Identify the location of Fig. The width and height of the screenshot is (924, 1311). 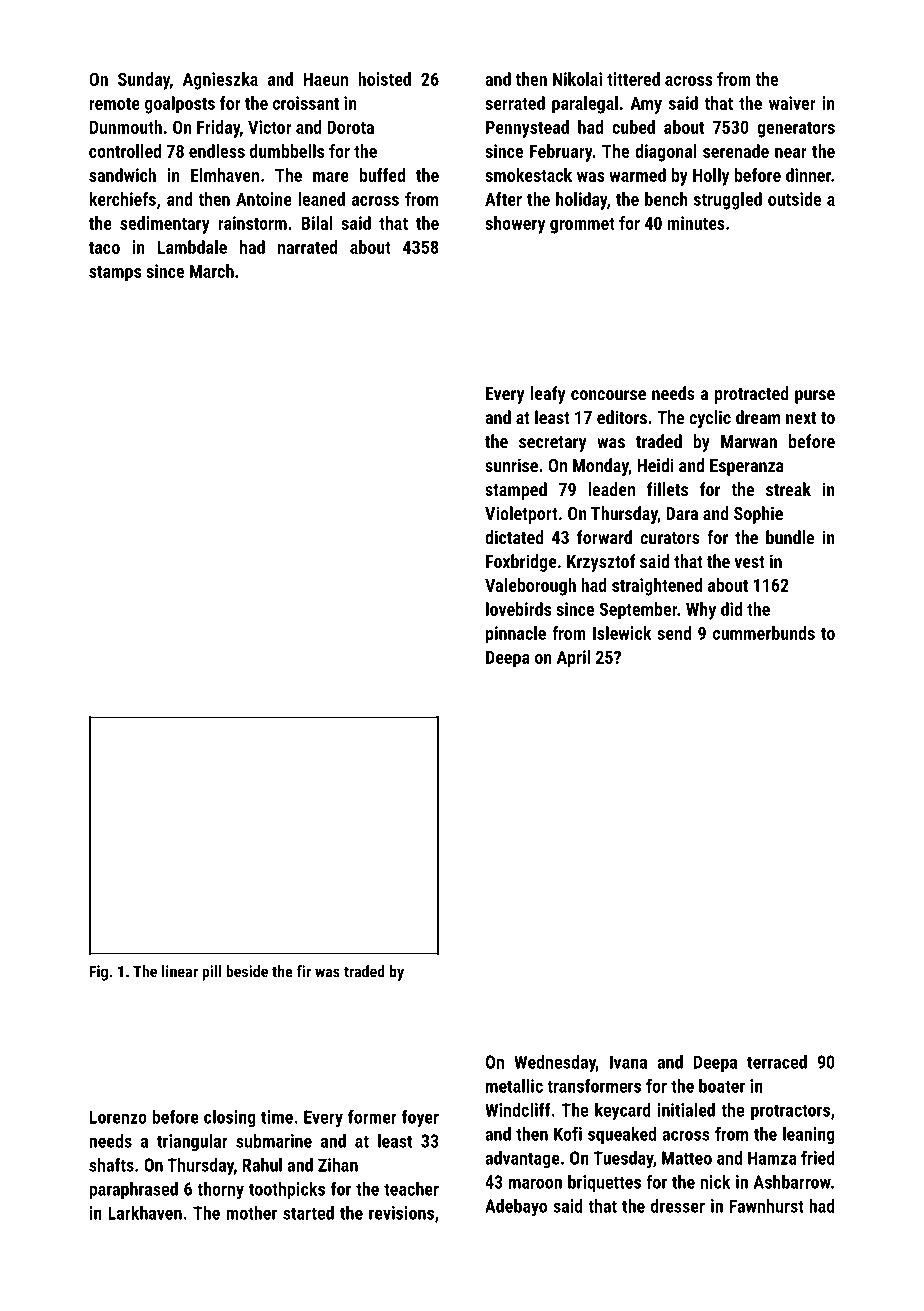
(98, 973).
